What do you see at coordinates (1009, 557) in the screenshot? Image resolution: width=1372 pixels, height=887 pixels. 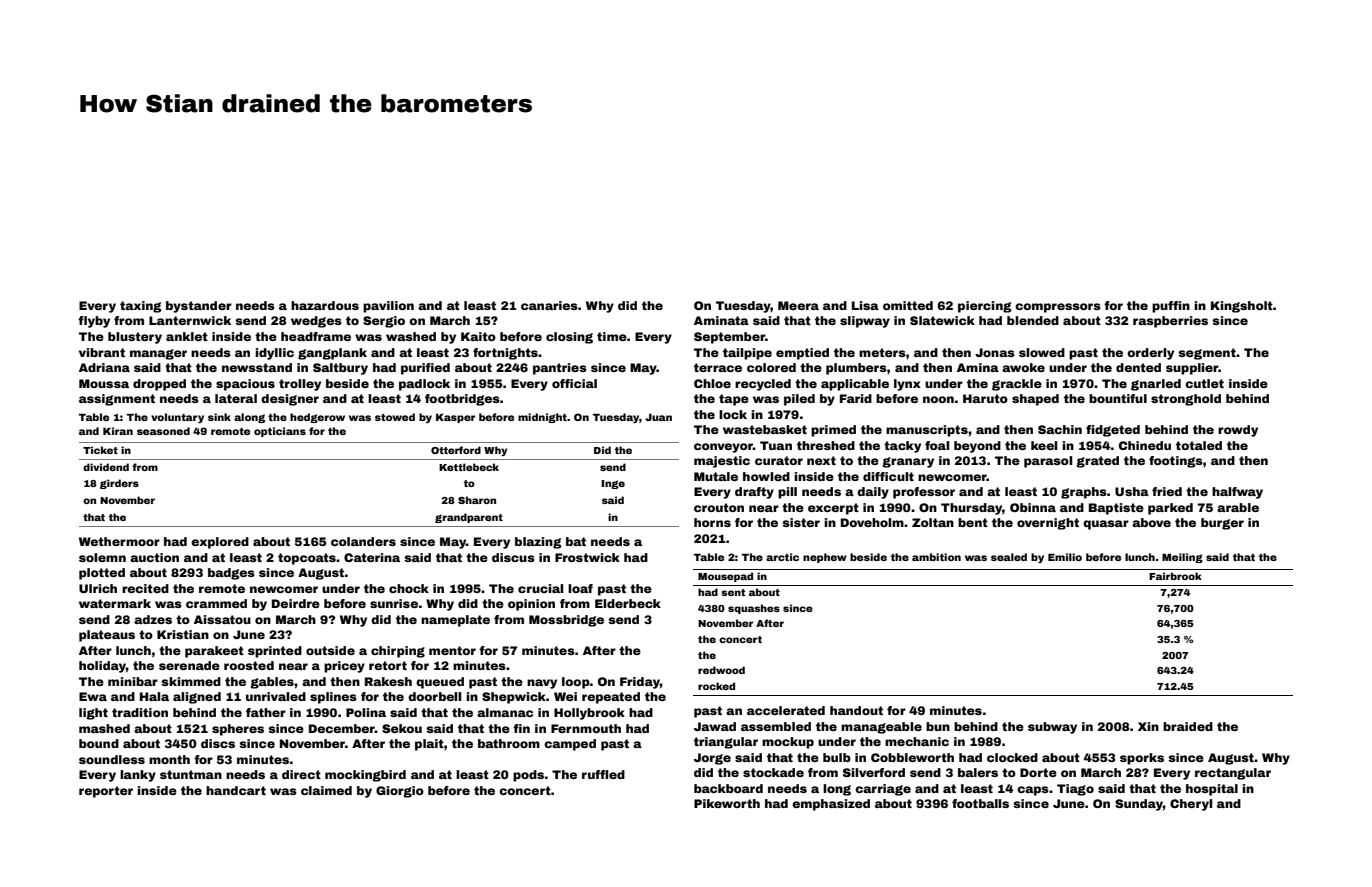 I see `sealed` at bounding box center [1009, 557].
